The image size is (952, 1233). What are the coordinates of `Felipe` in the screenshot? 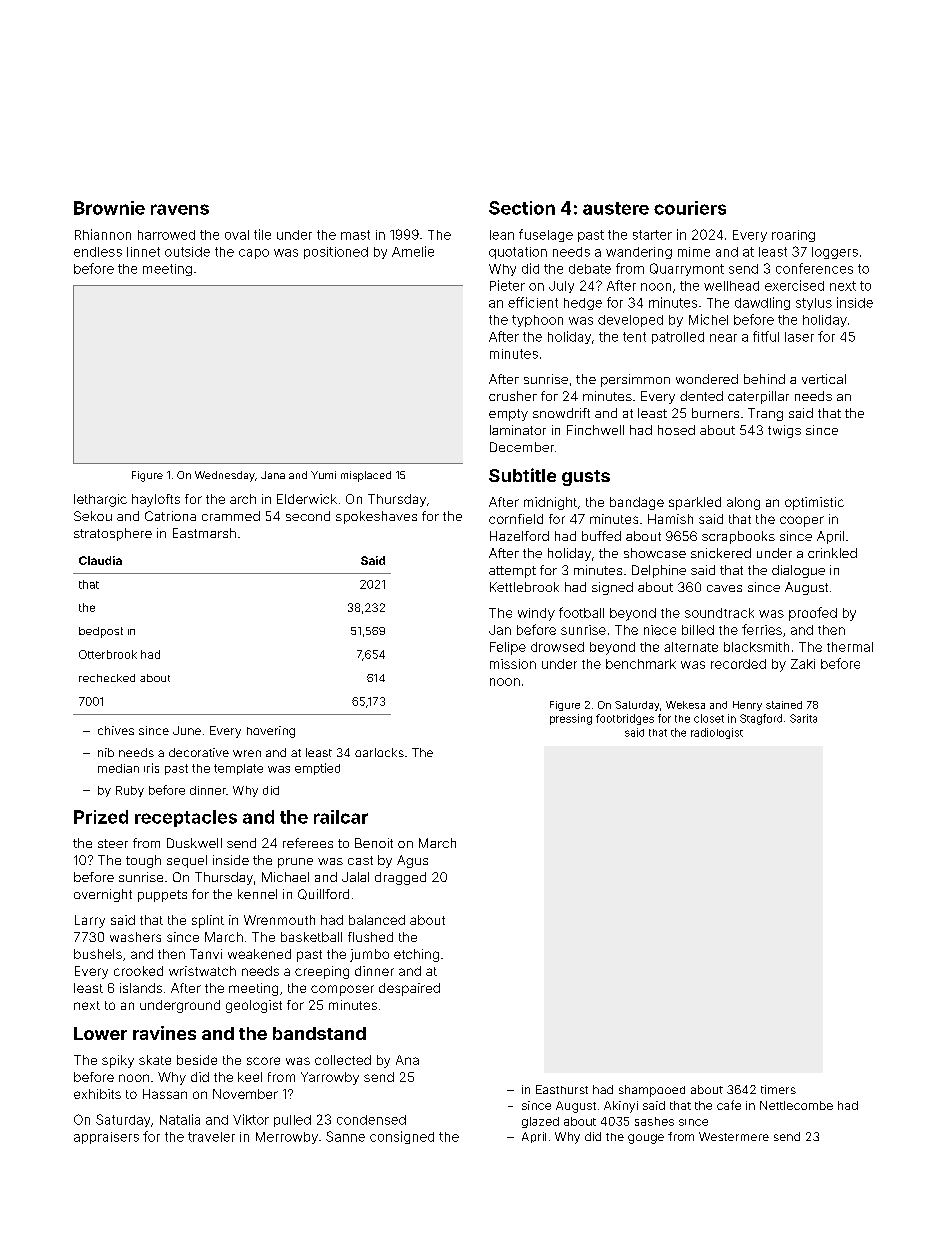 It's located at (508, 648).
